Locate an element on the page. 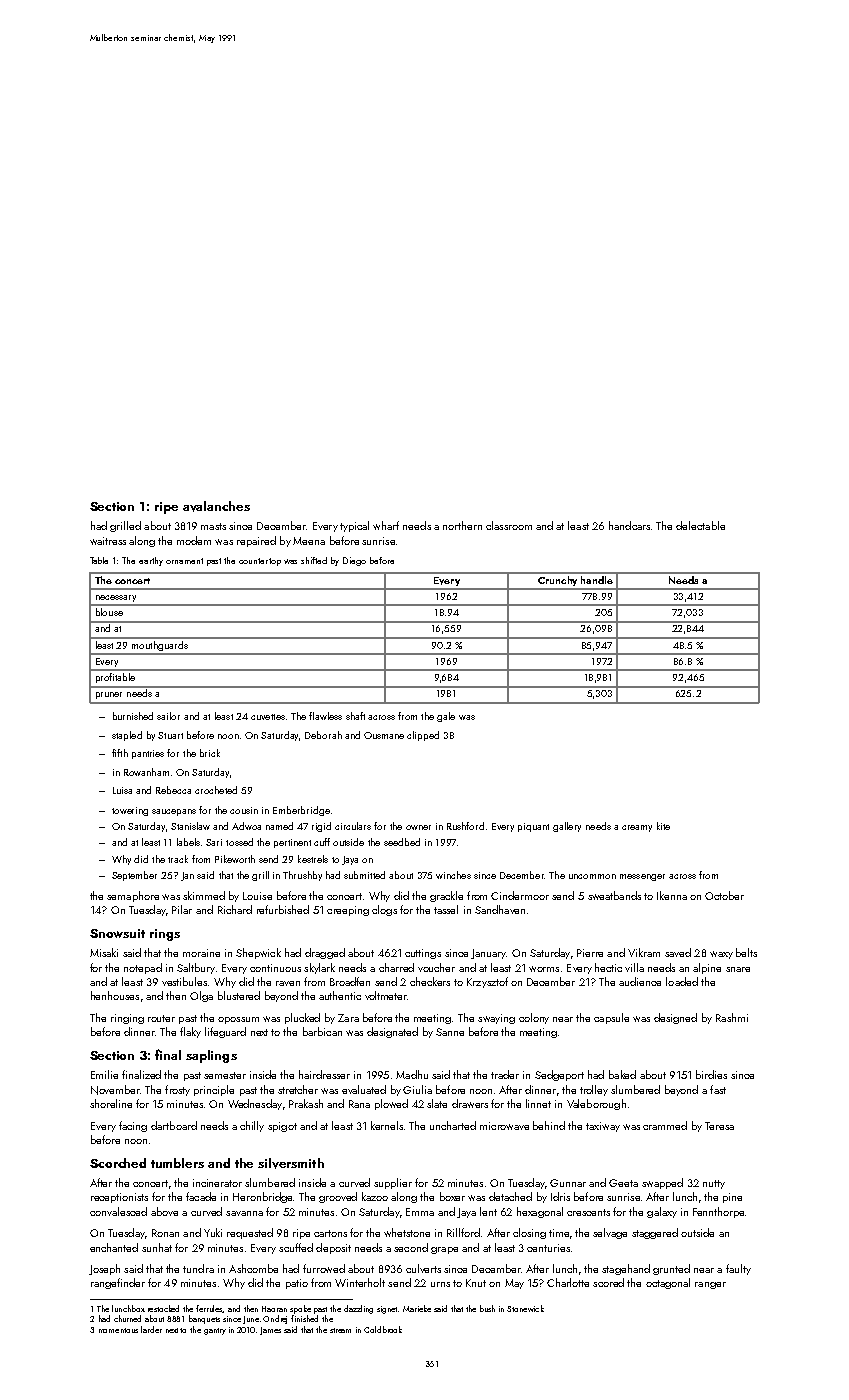  October is located at coordinates (724, 895).
